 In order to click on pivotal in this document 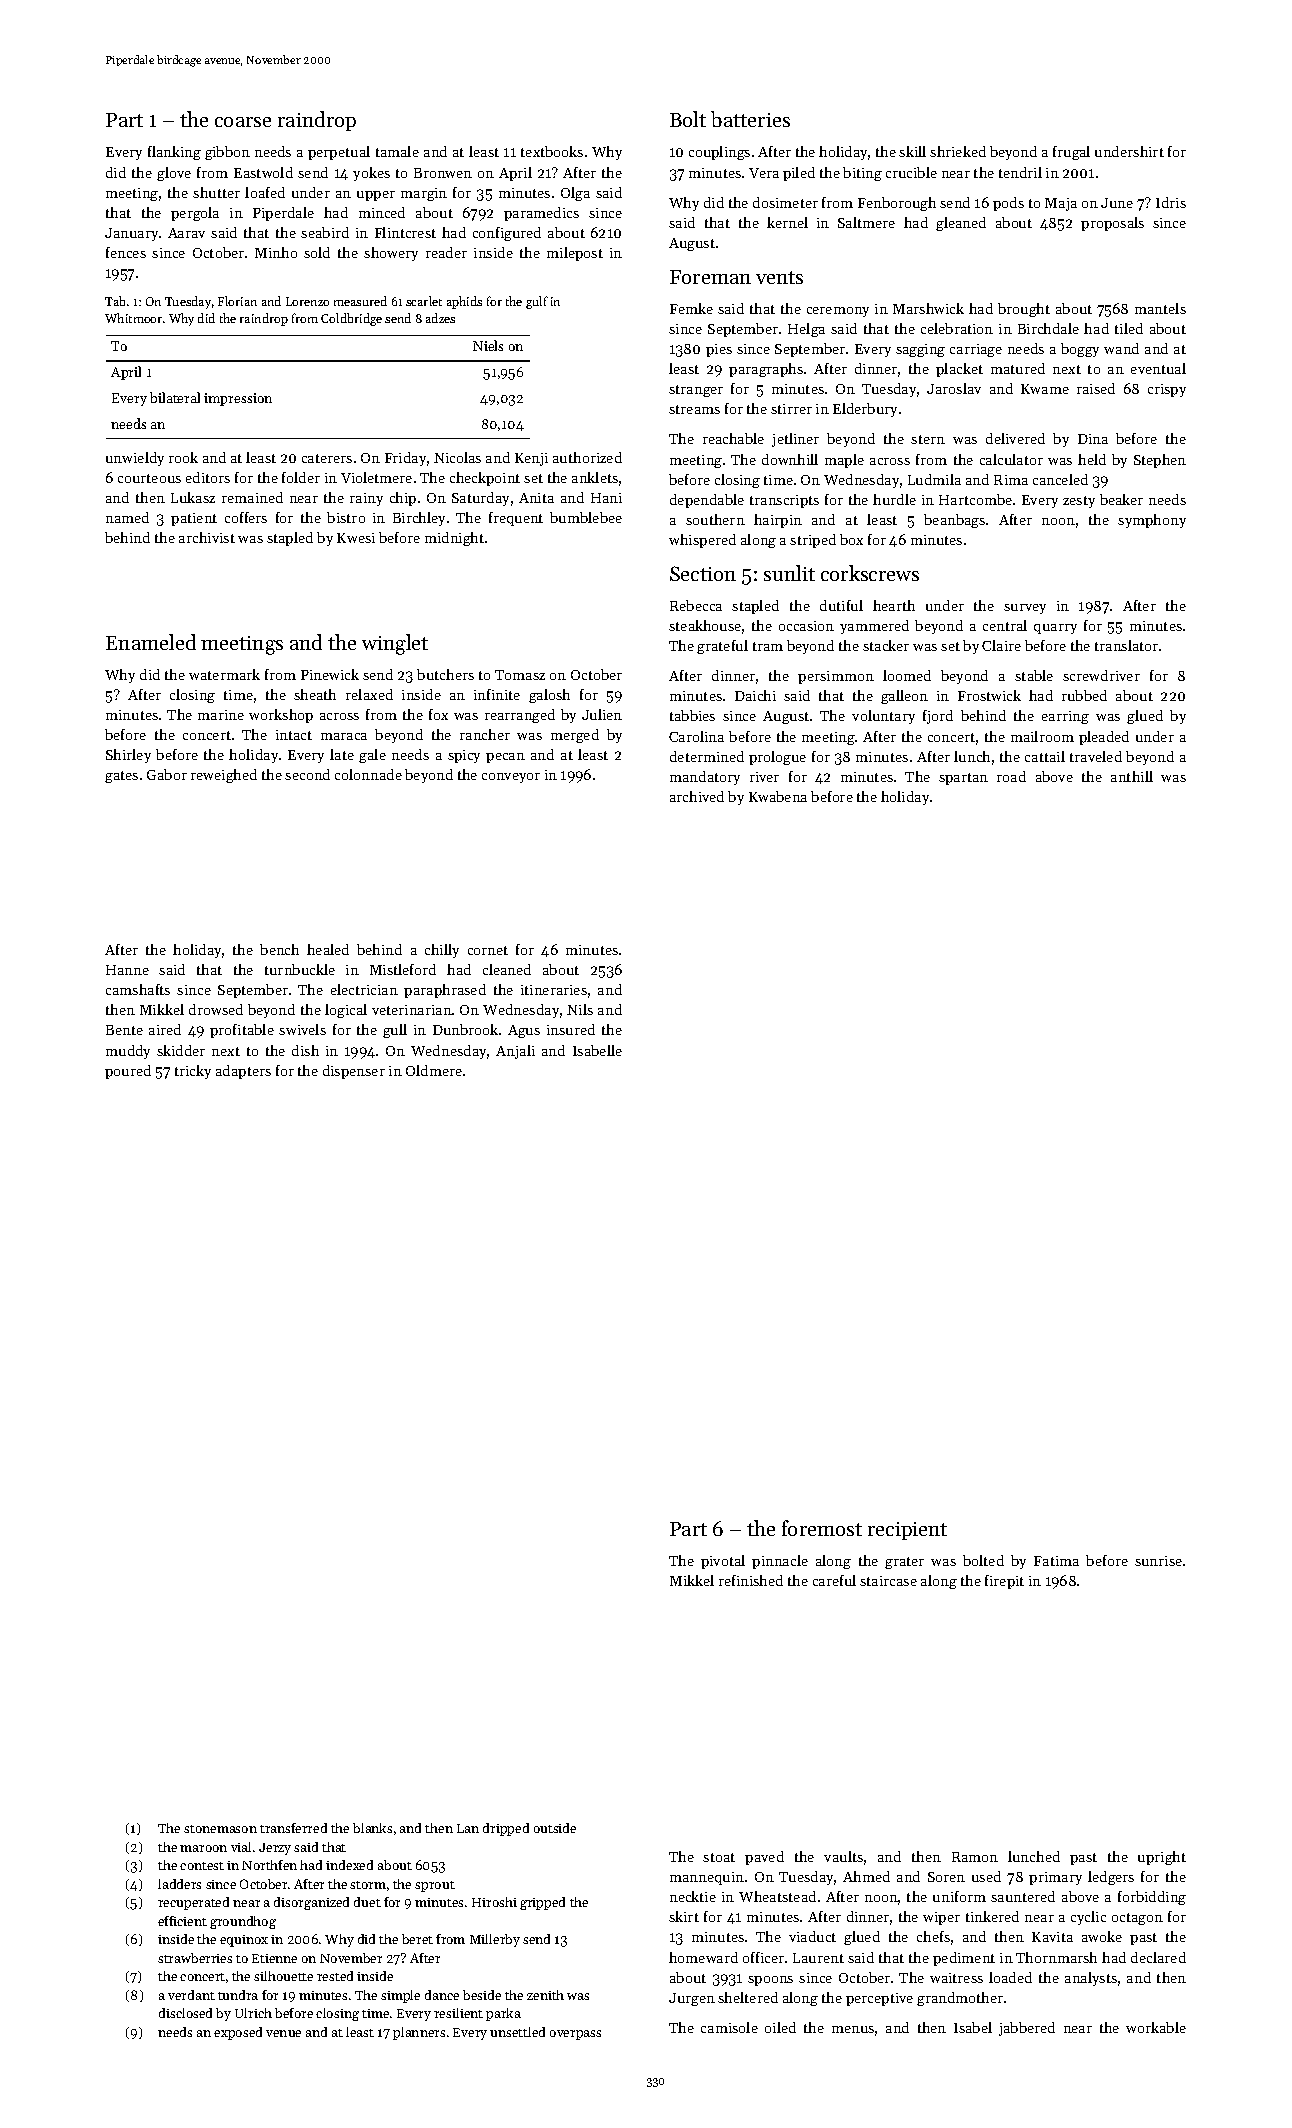, I will do `click(723, 1562)`.
